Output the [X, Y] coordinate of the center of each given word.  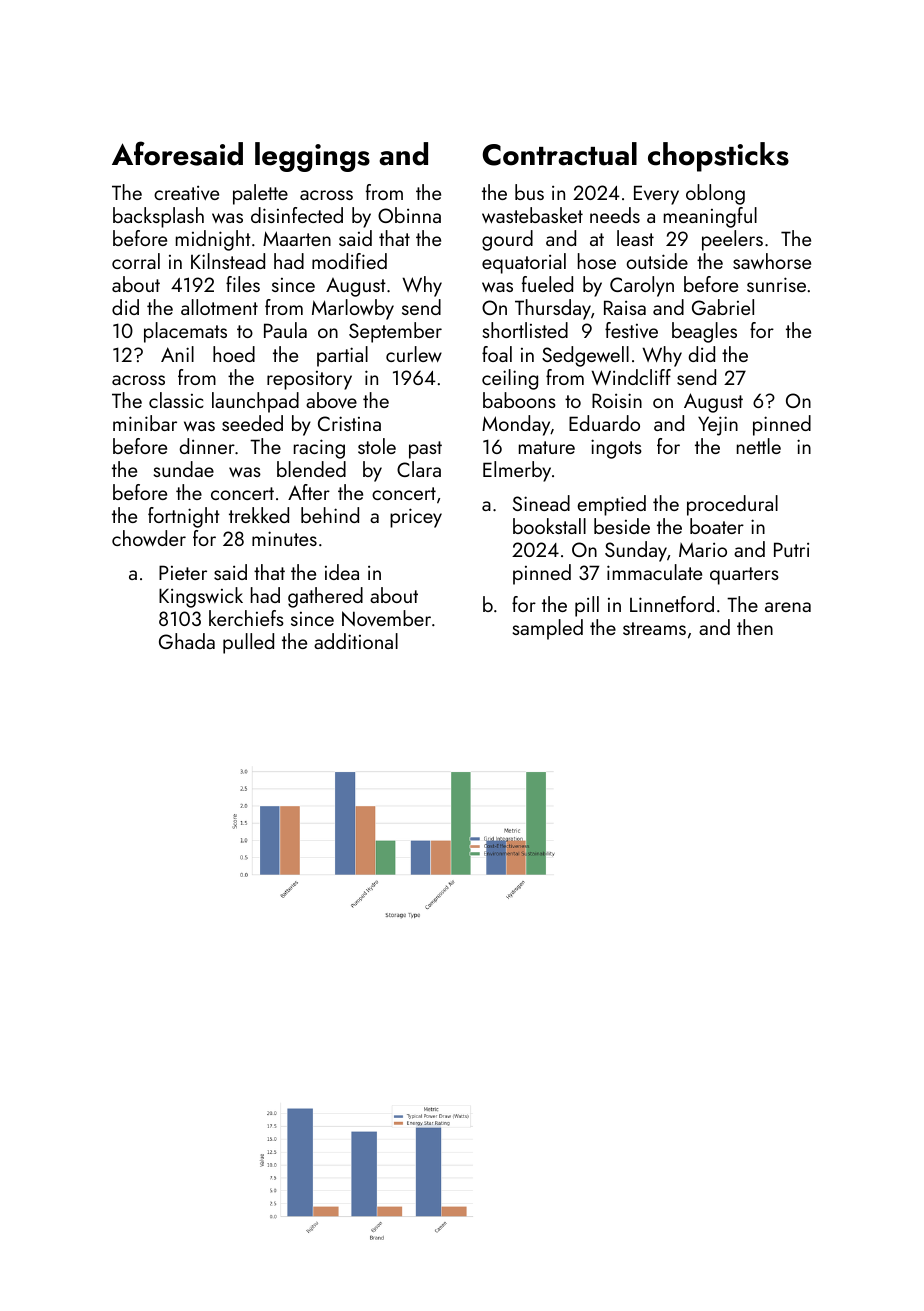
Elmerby [517, 471]
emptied [611, 505]
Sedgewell [585, 356]
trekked [259, 515]
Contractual [560, 154]
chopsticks [718, 157]
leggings [312, 157]
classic [176, 400]
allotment [219, 307]
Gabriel [723, 307]
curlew [414, 354]
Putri [791, 549]
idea [342, 572]
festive [631, 330]
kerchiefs [246, 618]
